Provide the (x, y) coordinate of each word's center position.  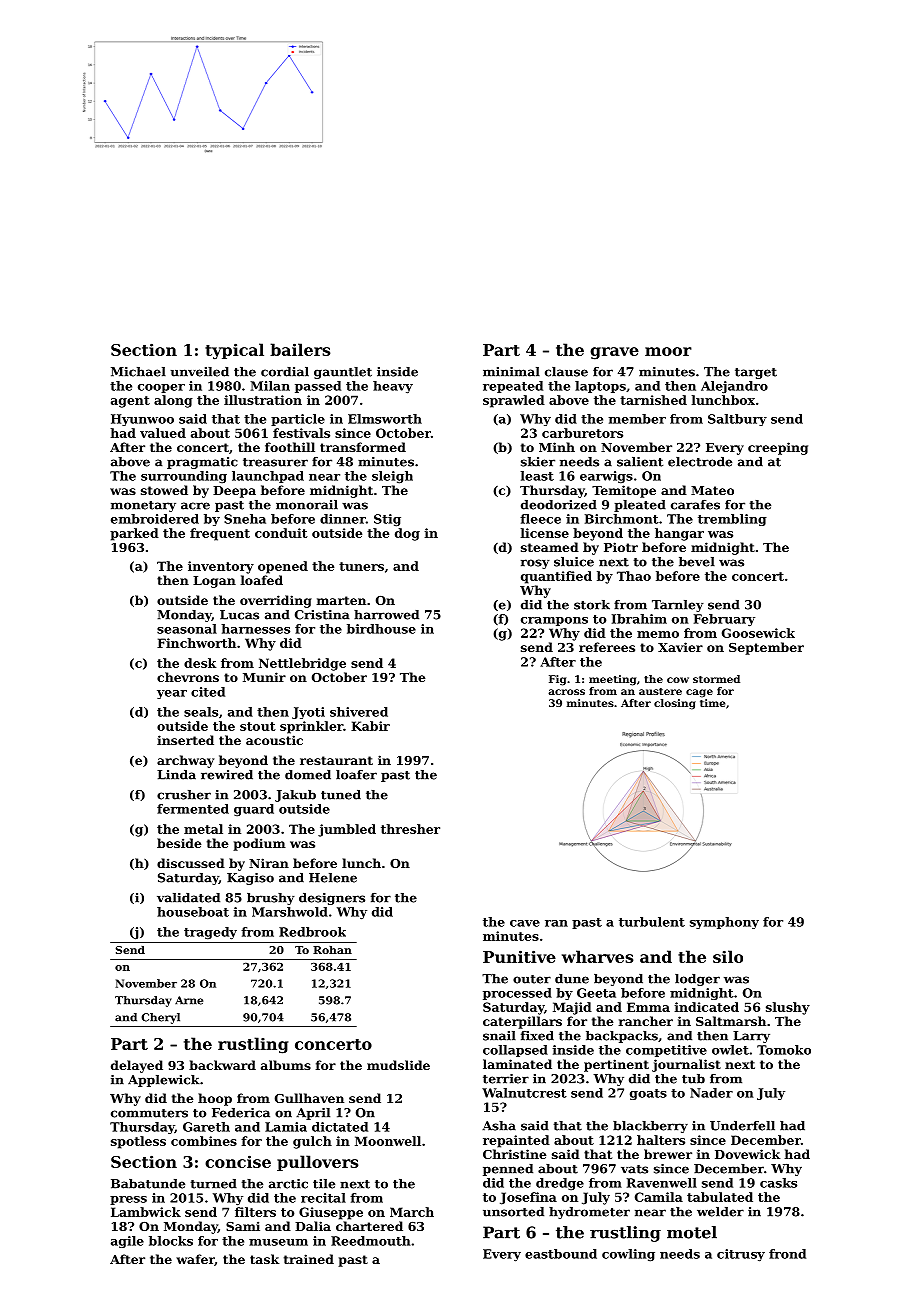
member (637, 419)
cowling (628, 1255)
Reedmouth (371, 1241)
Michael (138, 372)
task (264, 1259)
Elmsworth (385, 419)
